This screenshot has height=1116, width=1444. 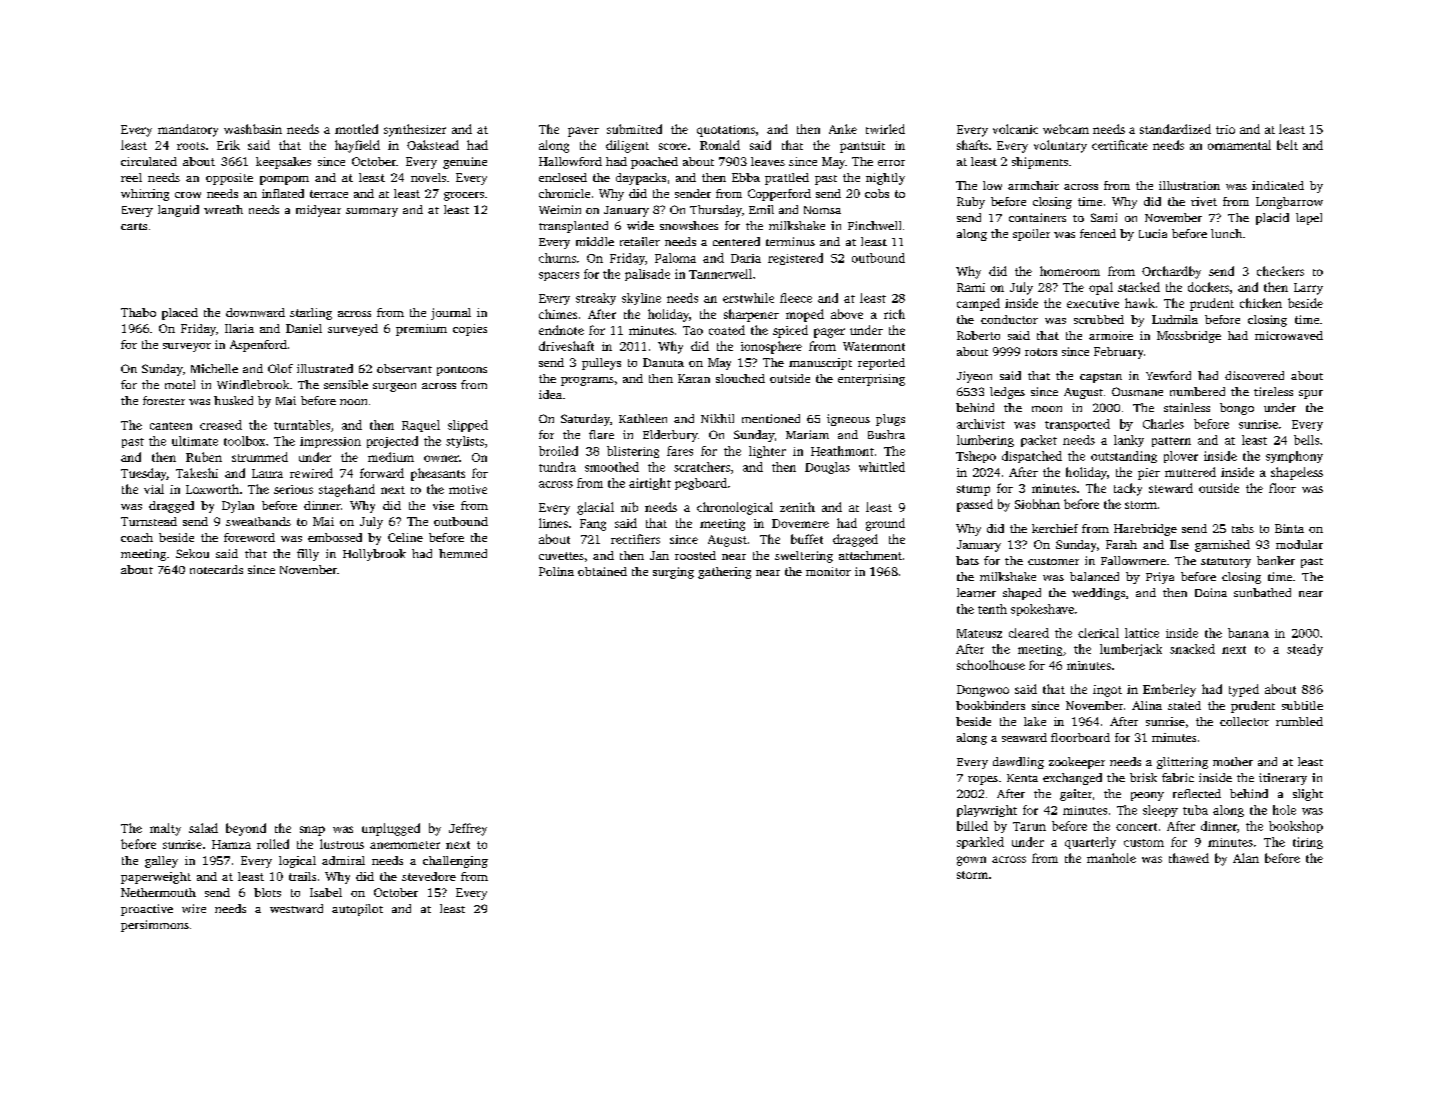 I want to click on Farah, so click(x=1121, y=544).
